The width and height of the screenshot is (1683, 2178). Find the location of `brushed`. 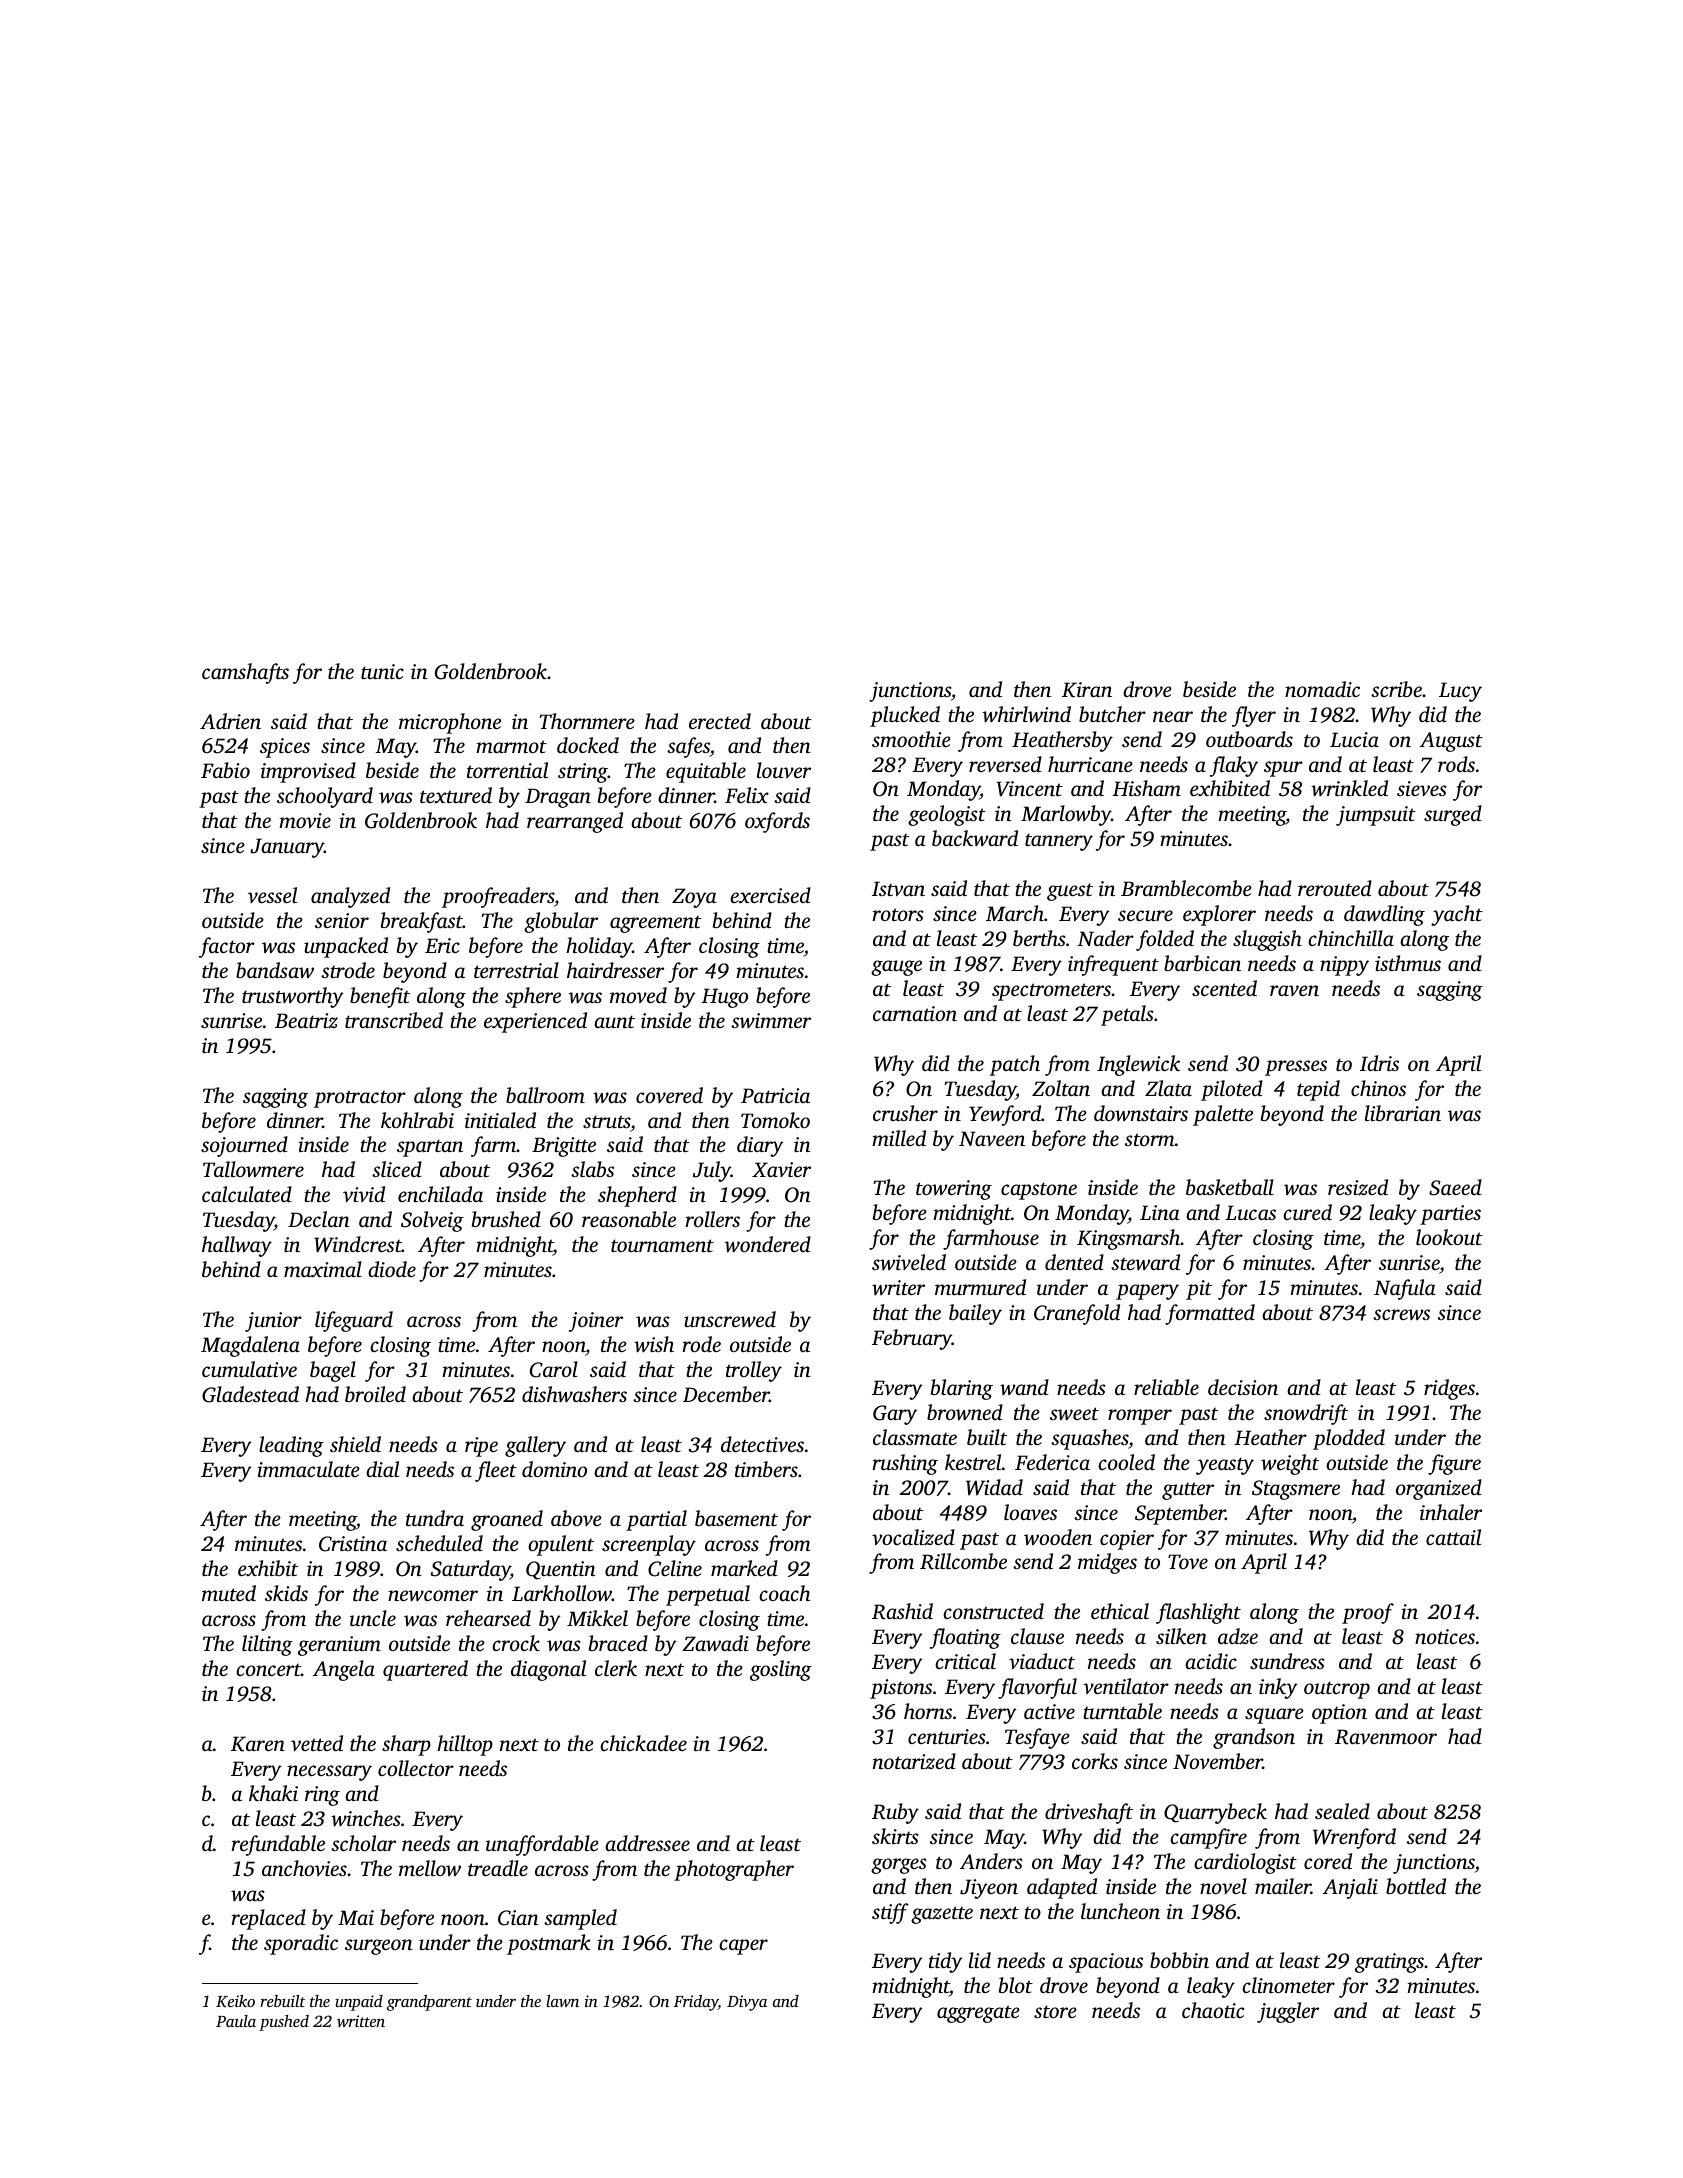

brushed is located at coordinates (506, 1219).
